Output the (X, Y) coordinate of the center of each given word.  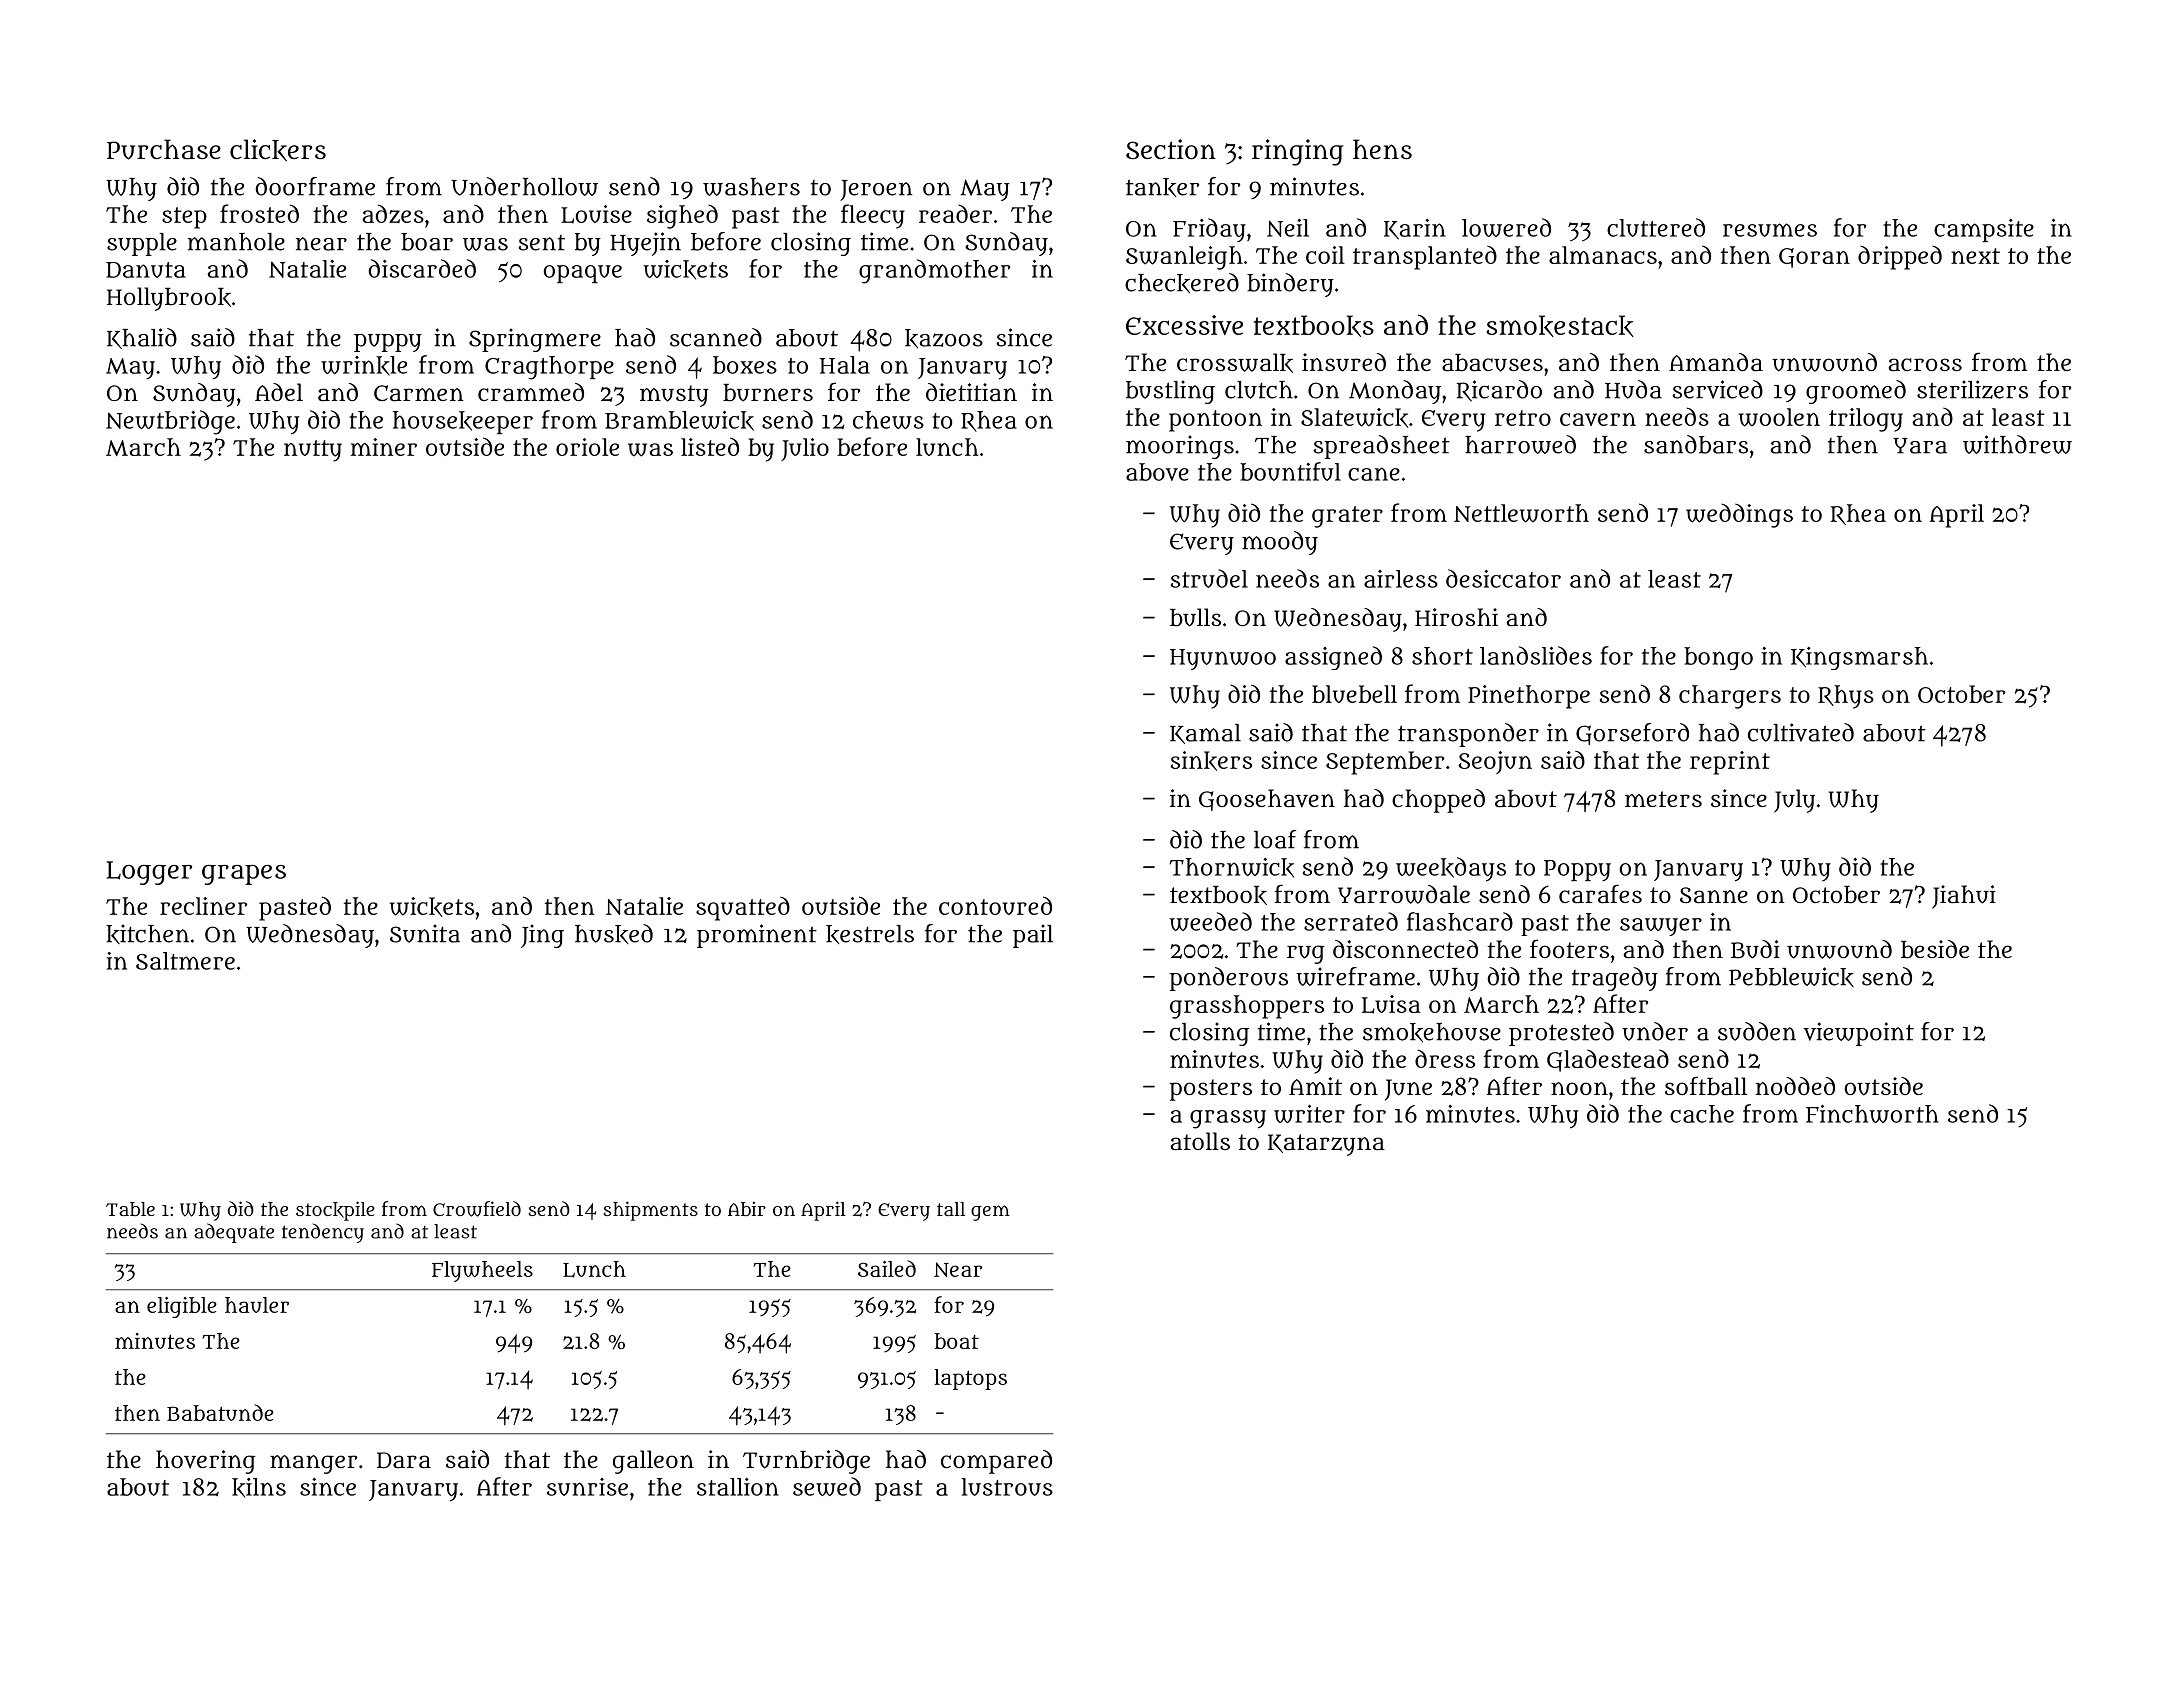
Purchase (164, 149)
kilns (259, 1488)
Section (1171, 149)
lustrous (1007, 1487)
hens (1382, 149)
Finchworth (1872, 1114)
